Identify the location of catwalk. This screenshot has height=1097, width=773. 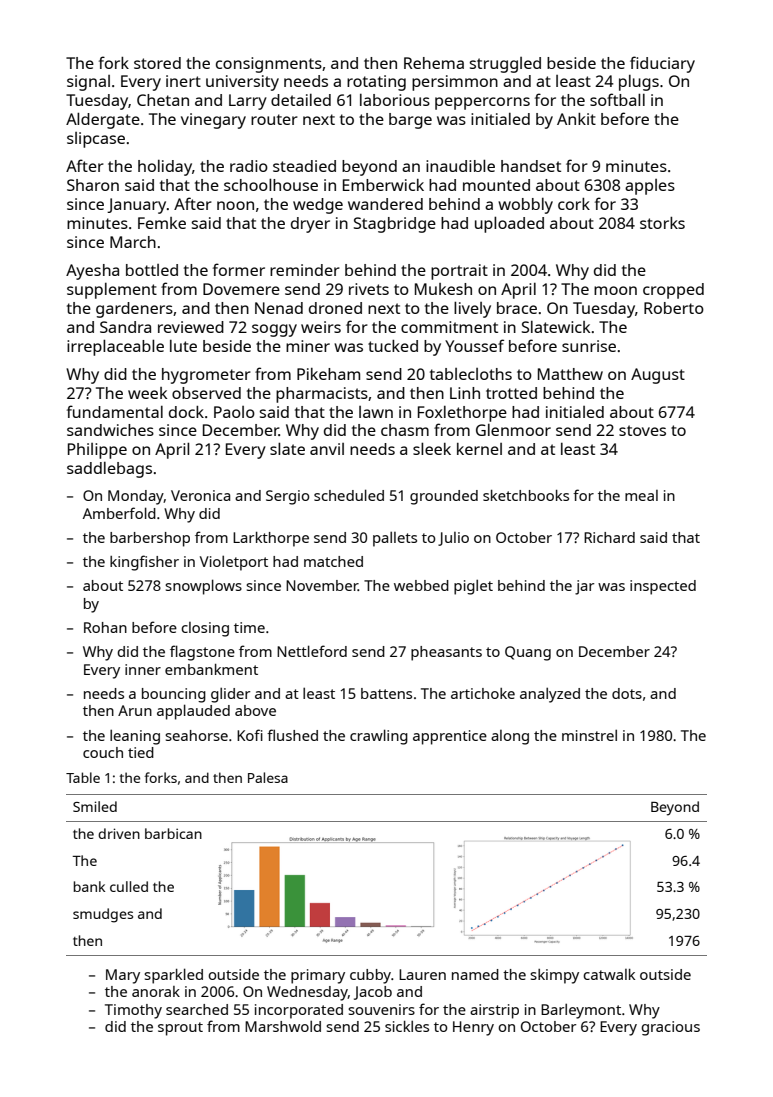
(609, 974).
